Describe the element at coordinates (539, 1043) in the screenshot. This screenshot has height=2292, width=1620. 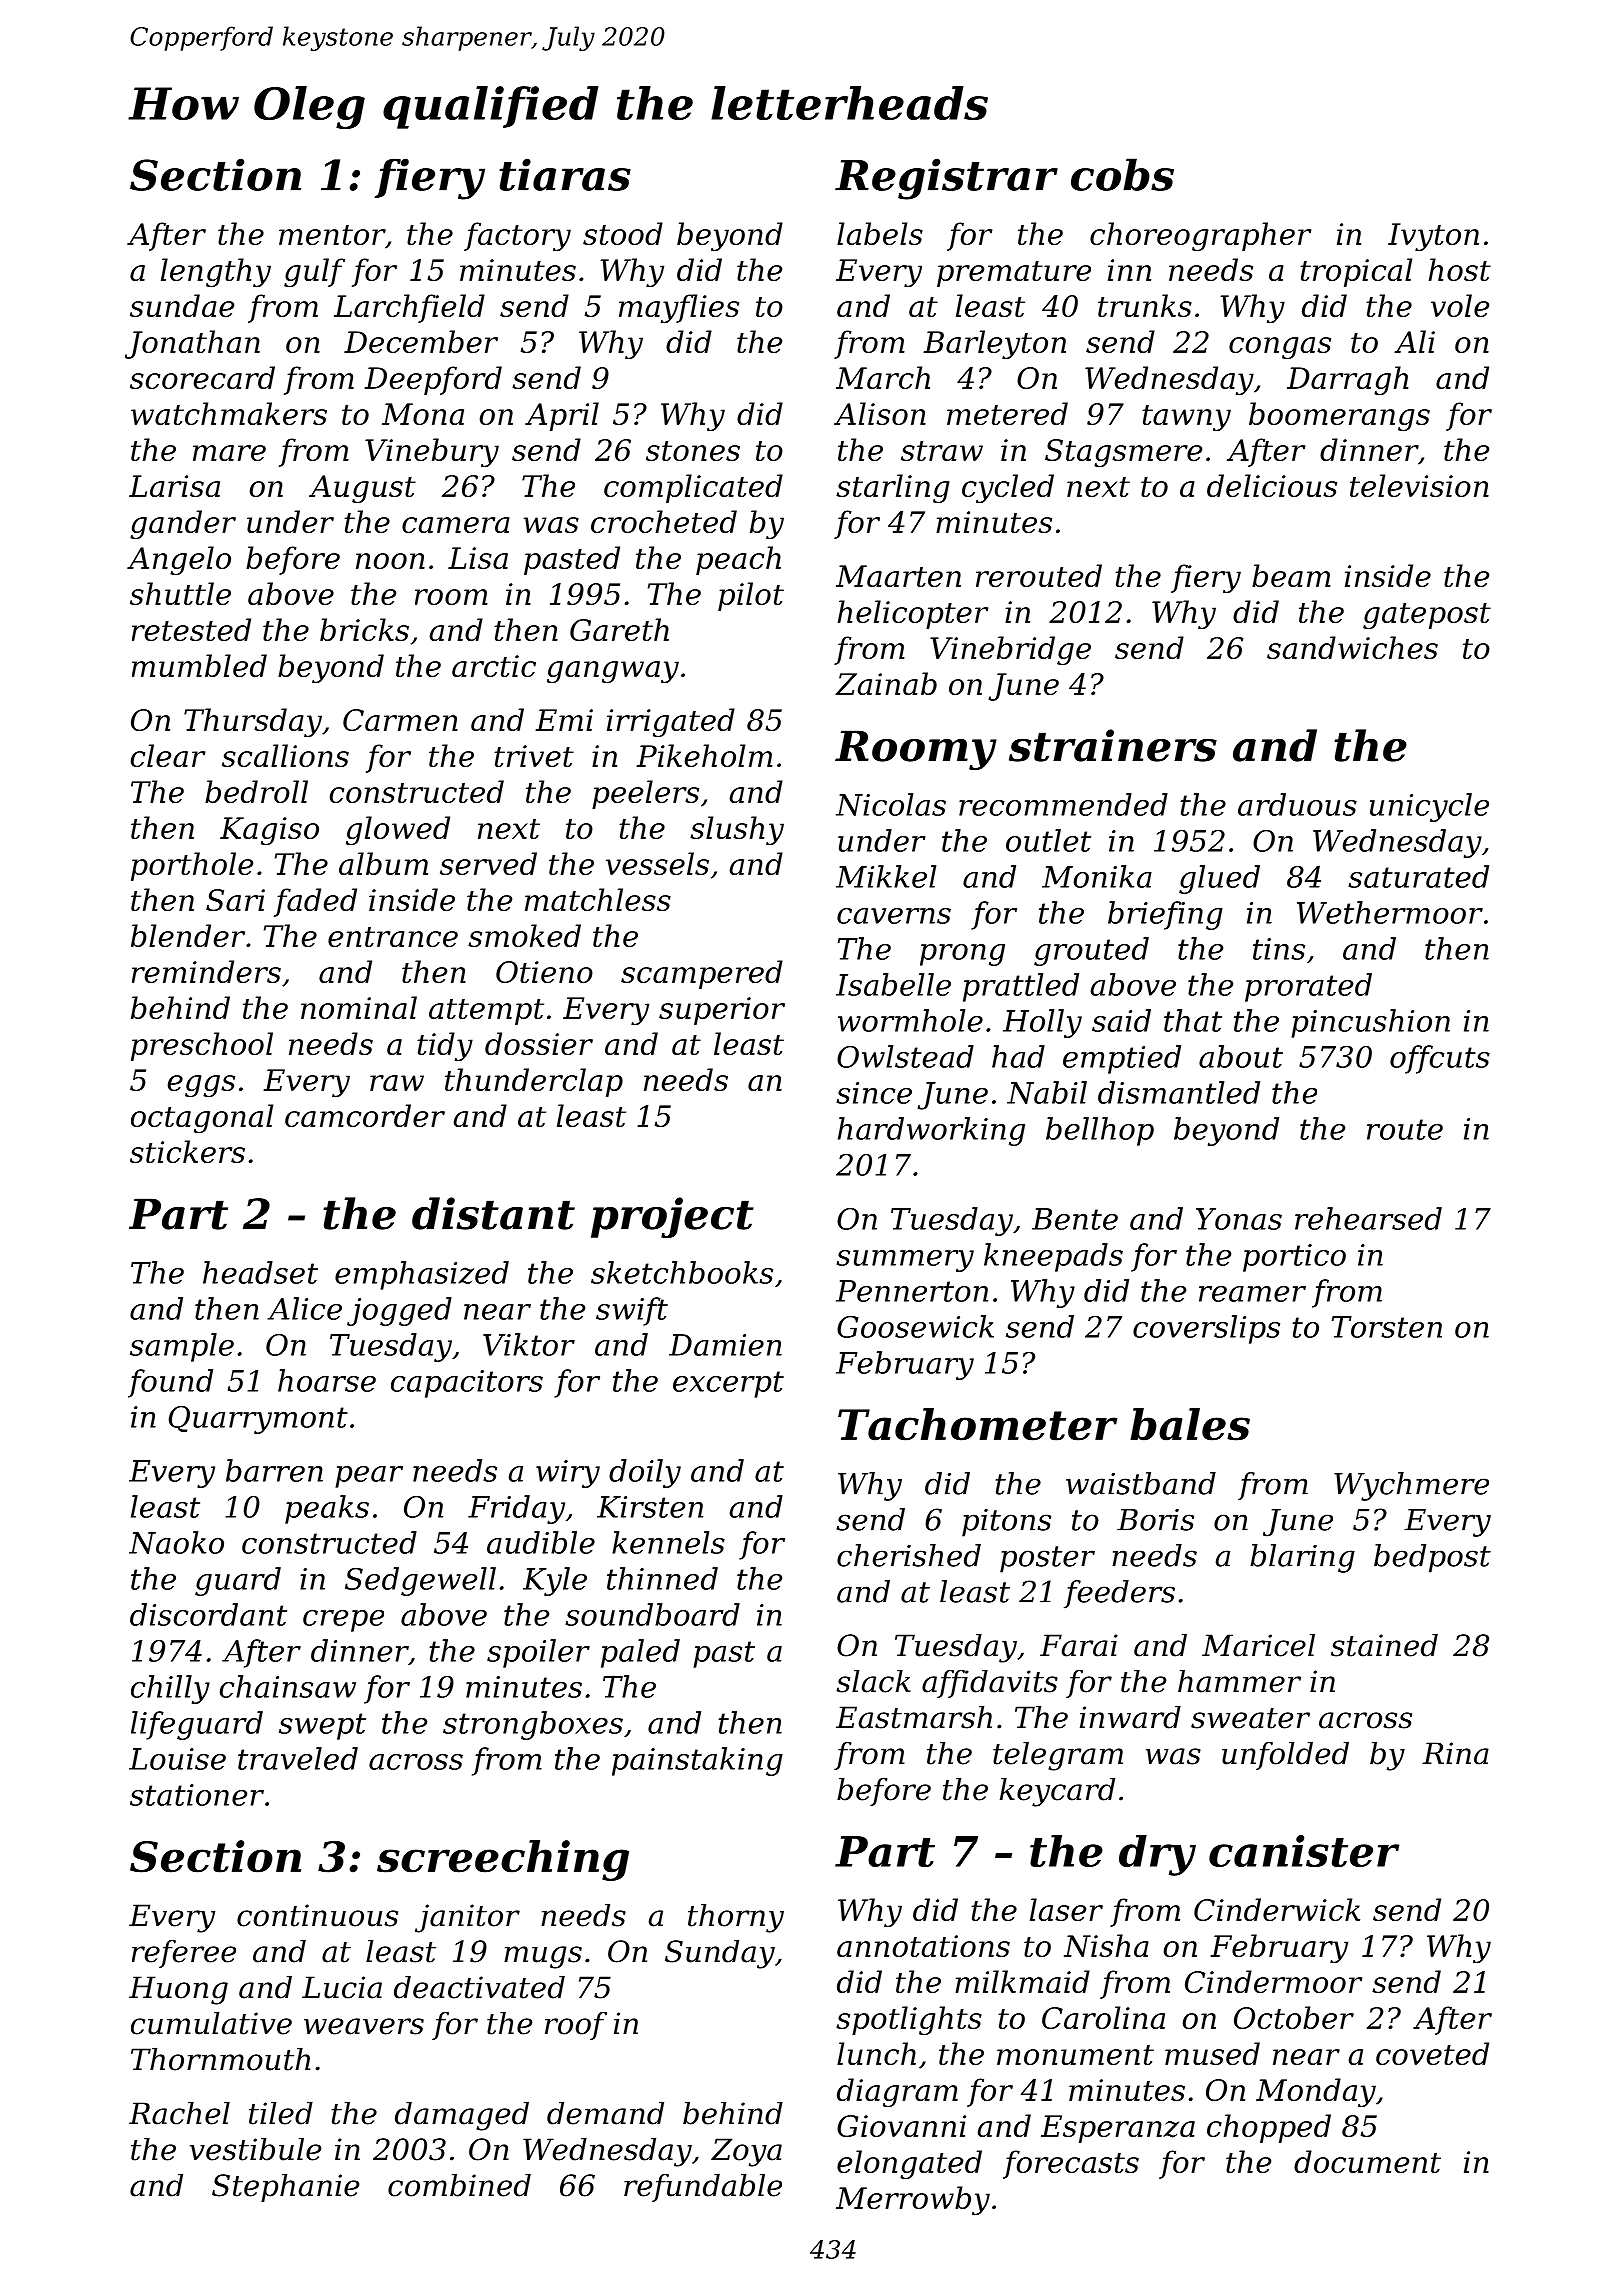
I see `dossier` at that location.
